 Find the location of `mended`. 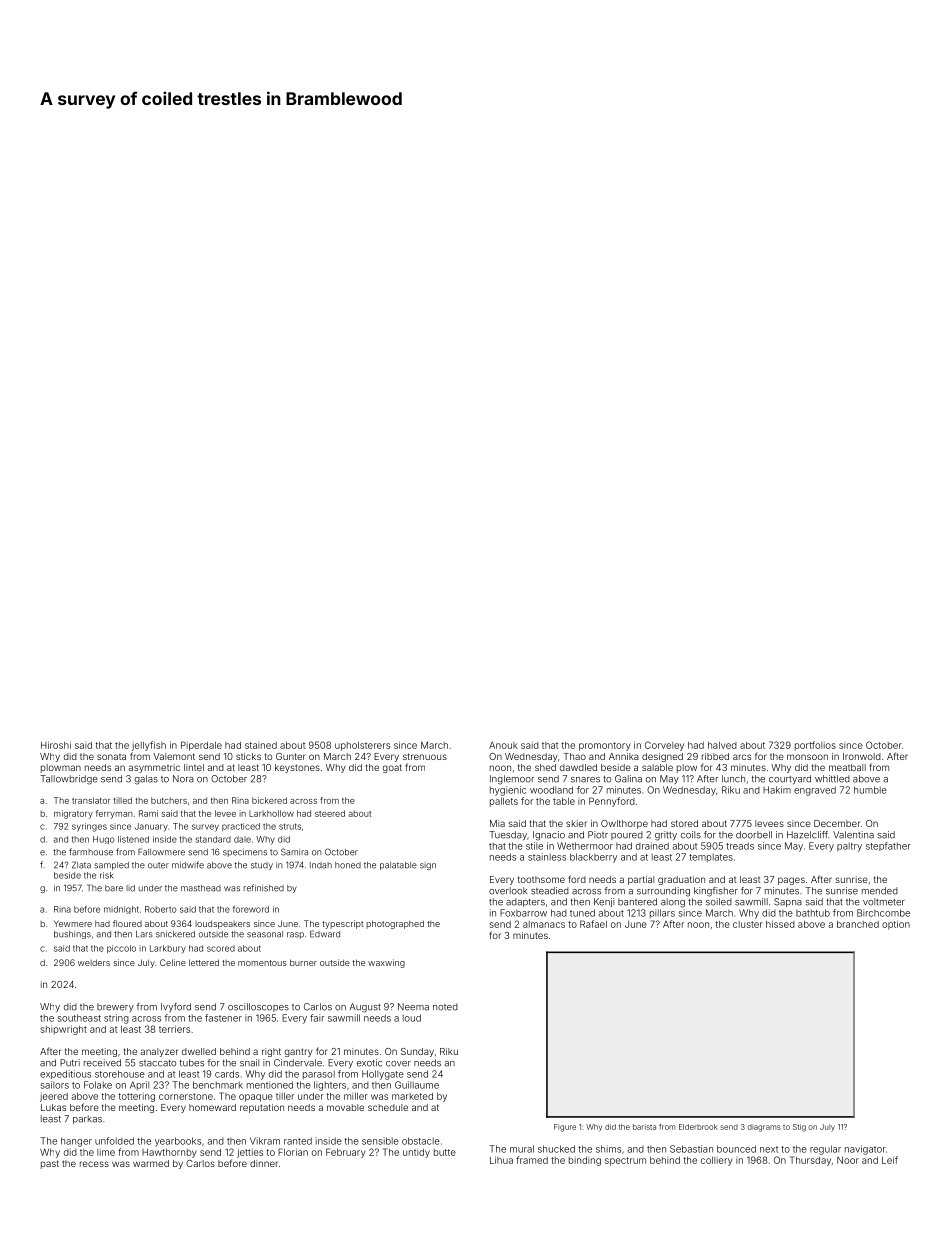

mended is located at coordinates (880, 891).
